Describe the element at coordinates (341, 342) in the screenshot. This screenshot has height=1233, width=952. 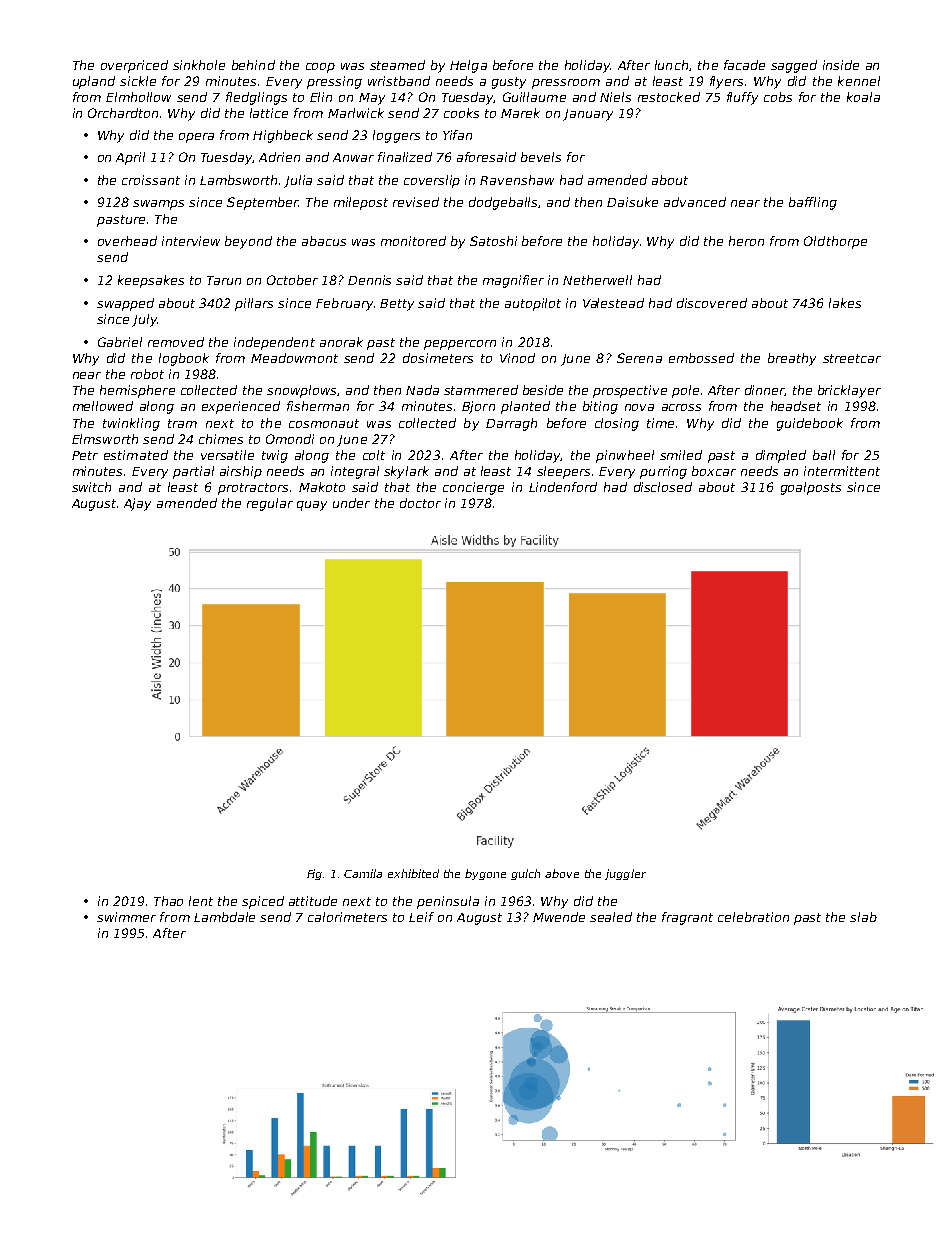
I see `anorak` at that location.
